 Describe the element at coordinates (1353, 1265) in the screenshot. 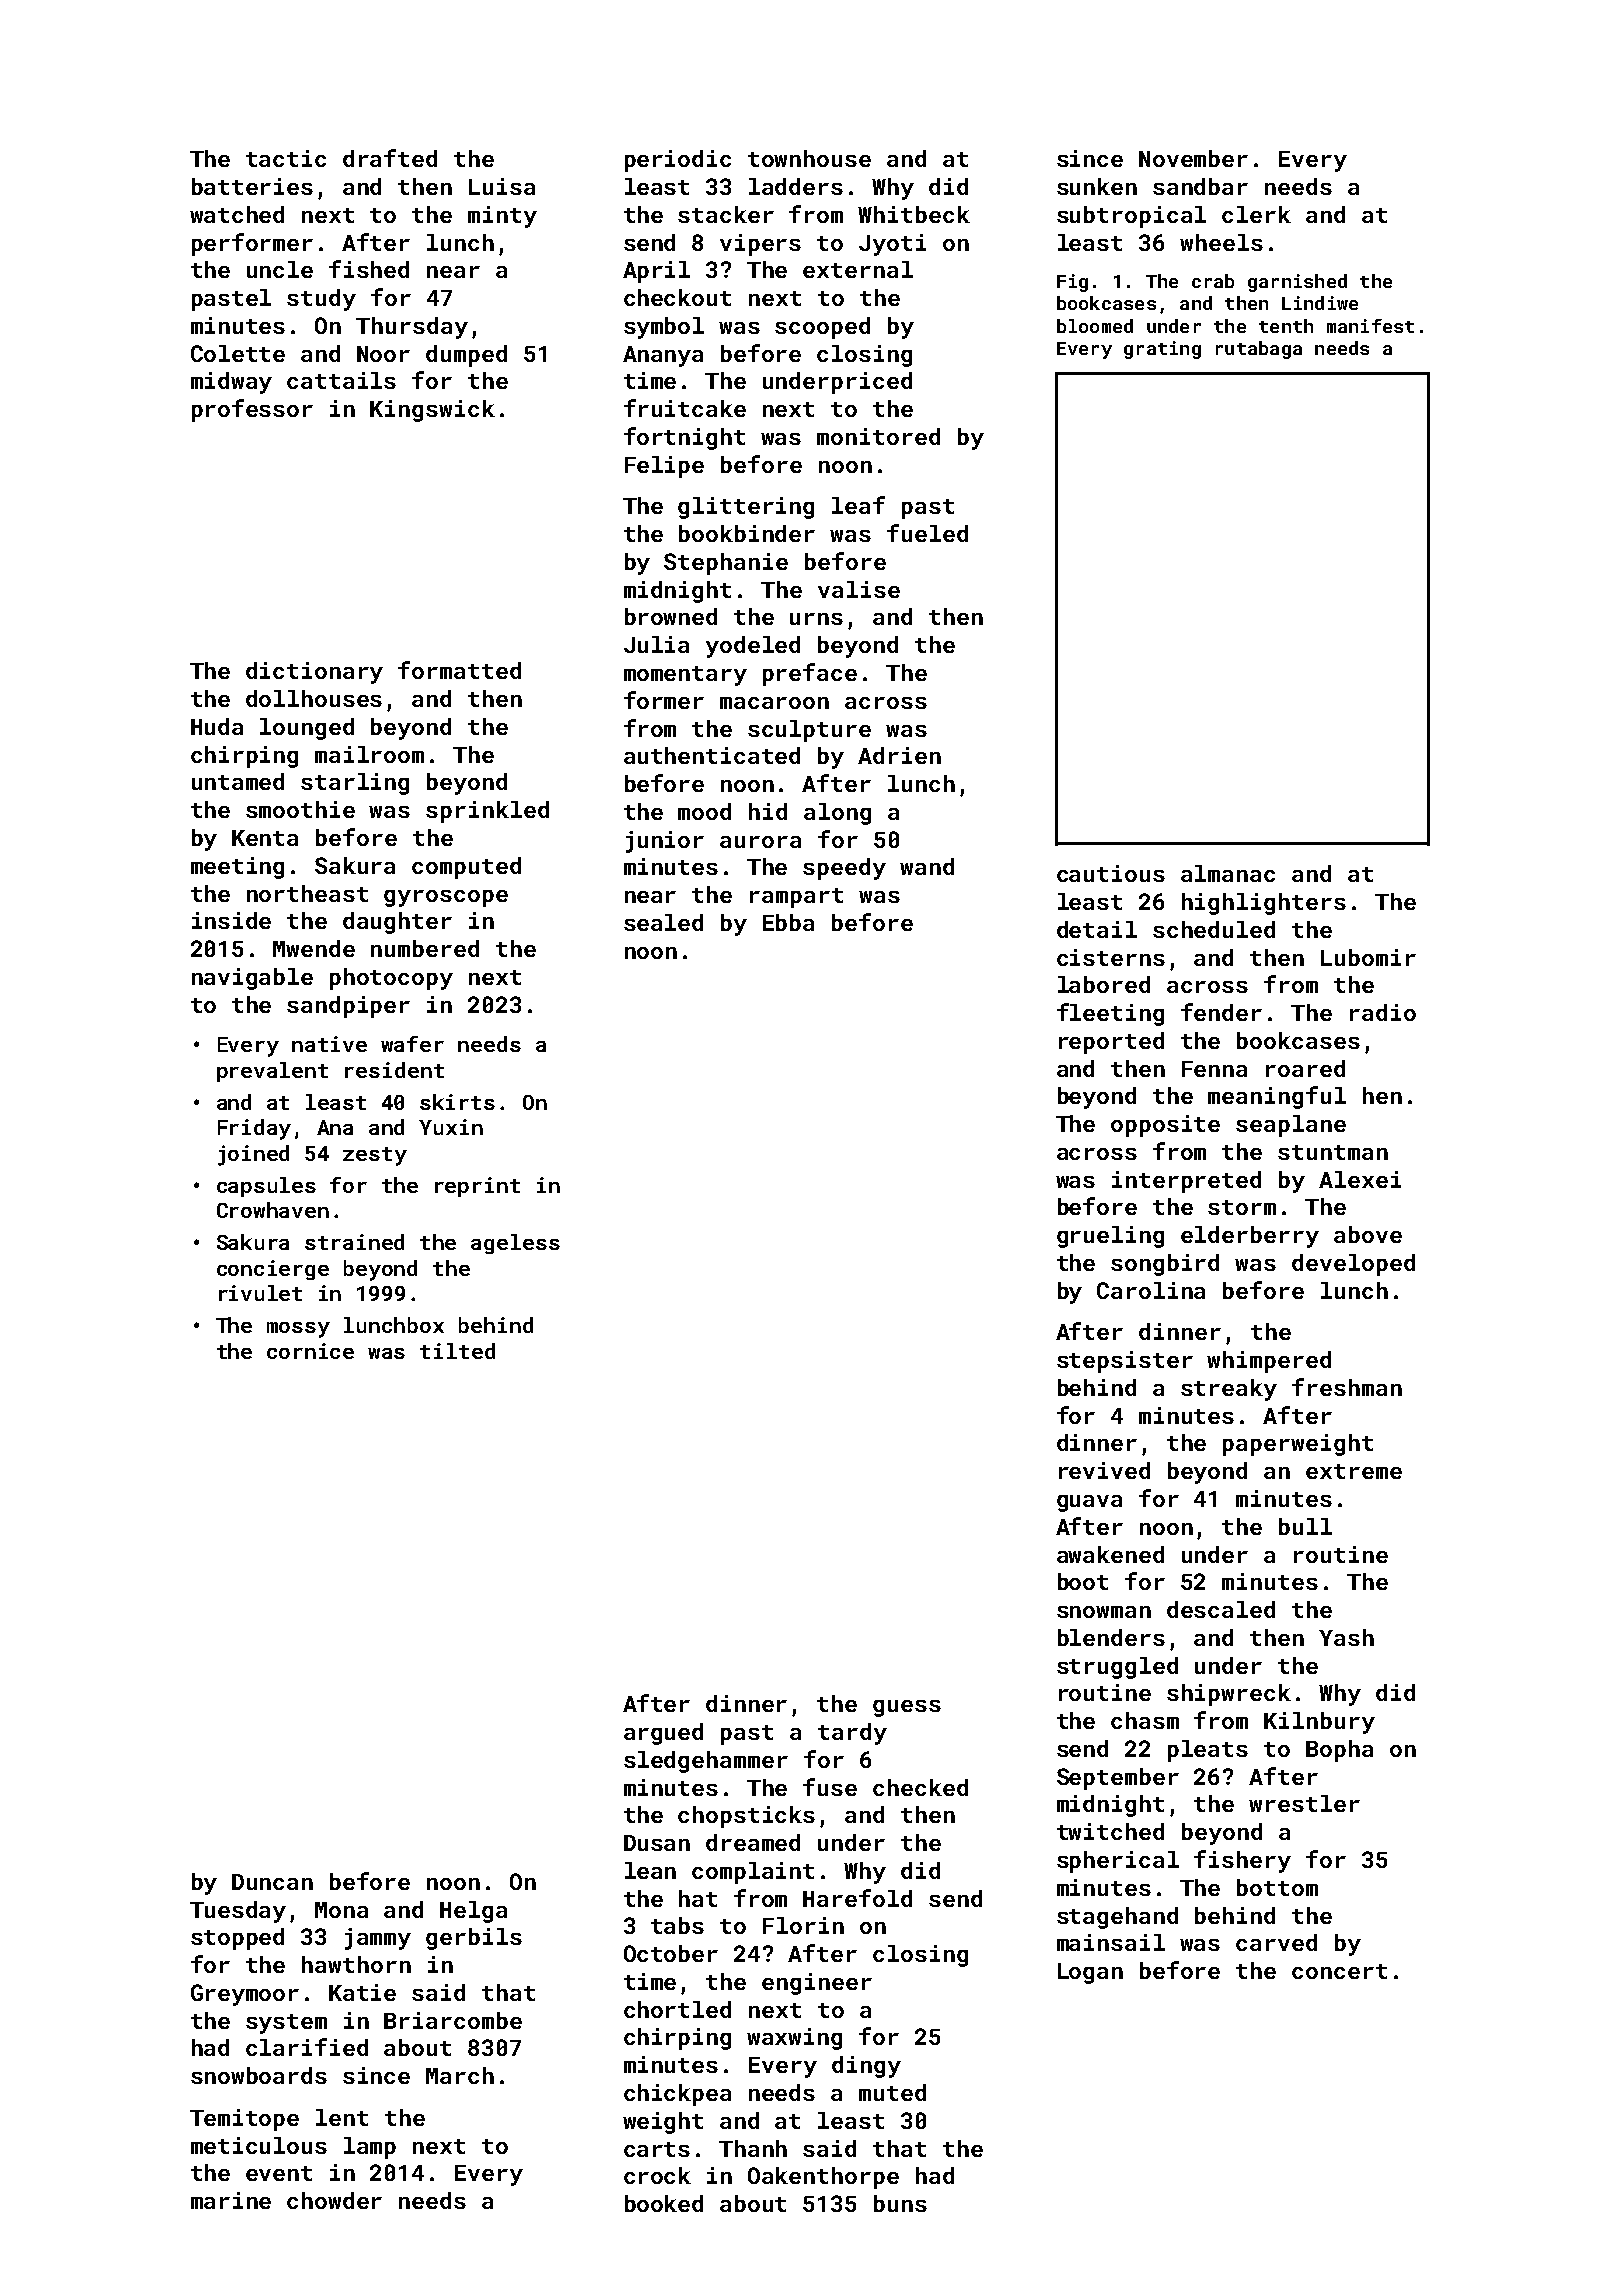

I see `developed` at that location.
